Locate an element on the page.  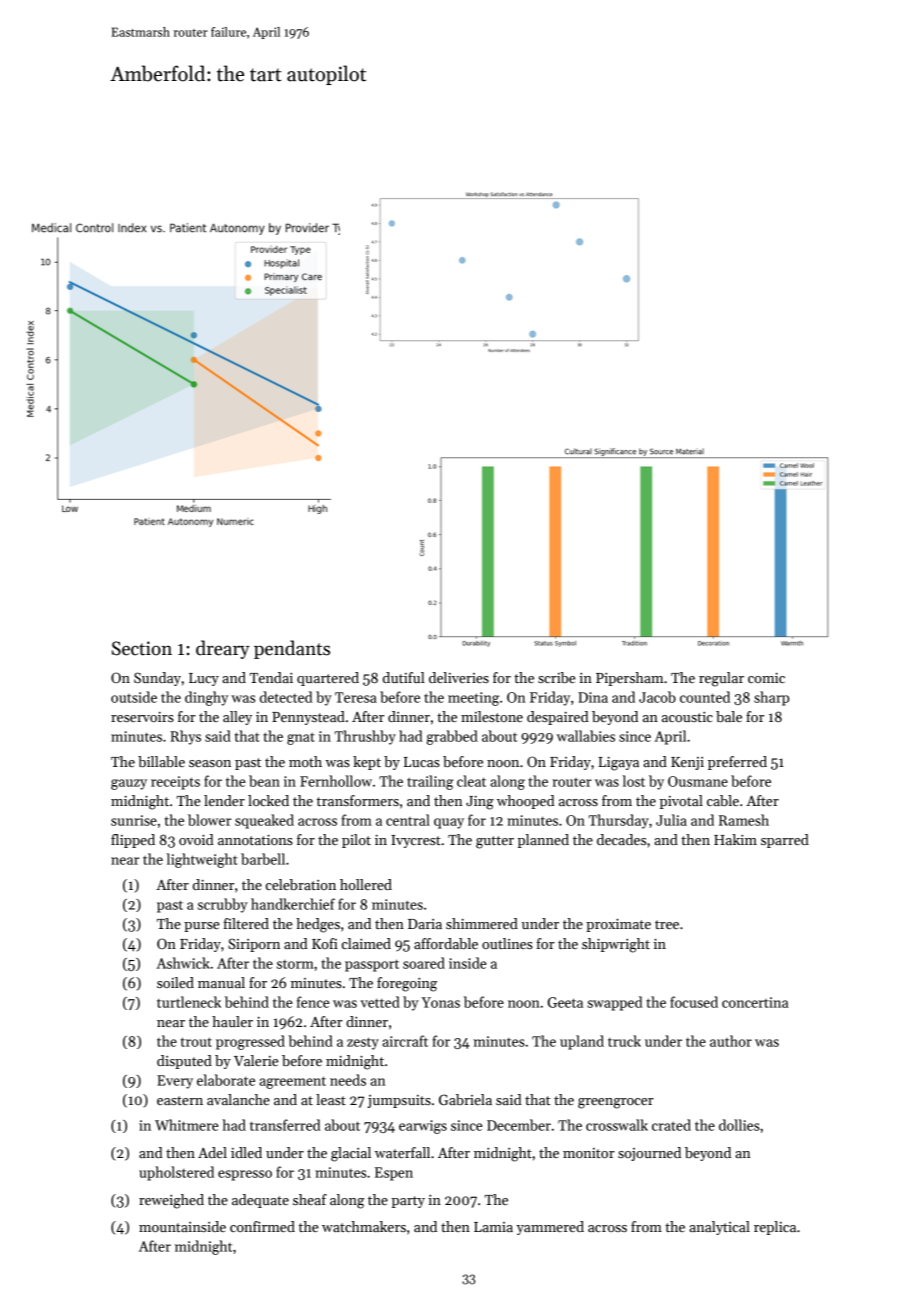
pendants is located at coordinates (292, 649).
